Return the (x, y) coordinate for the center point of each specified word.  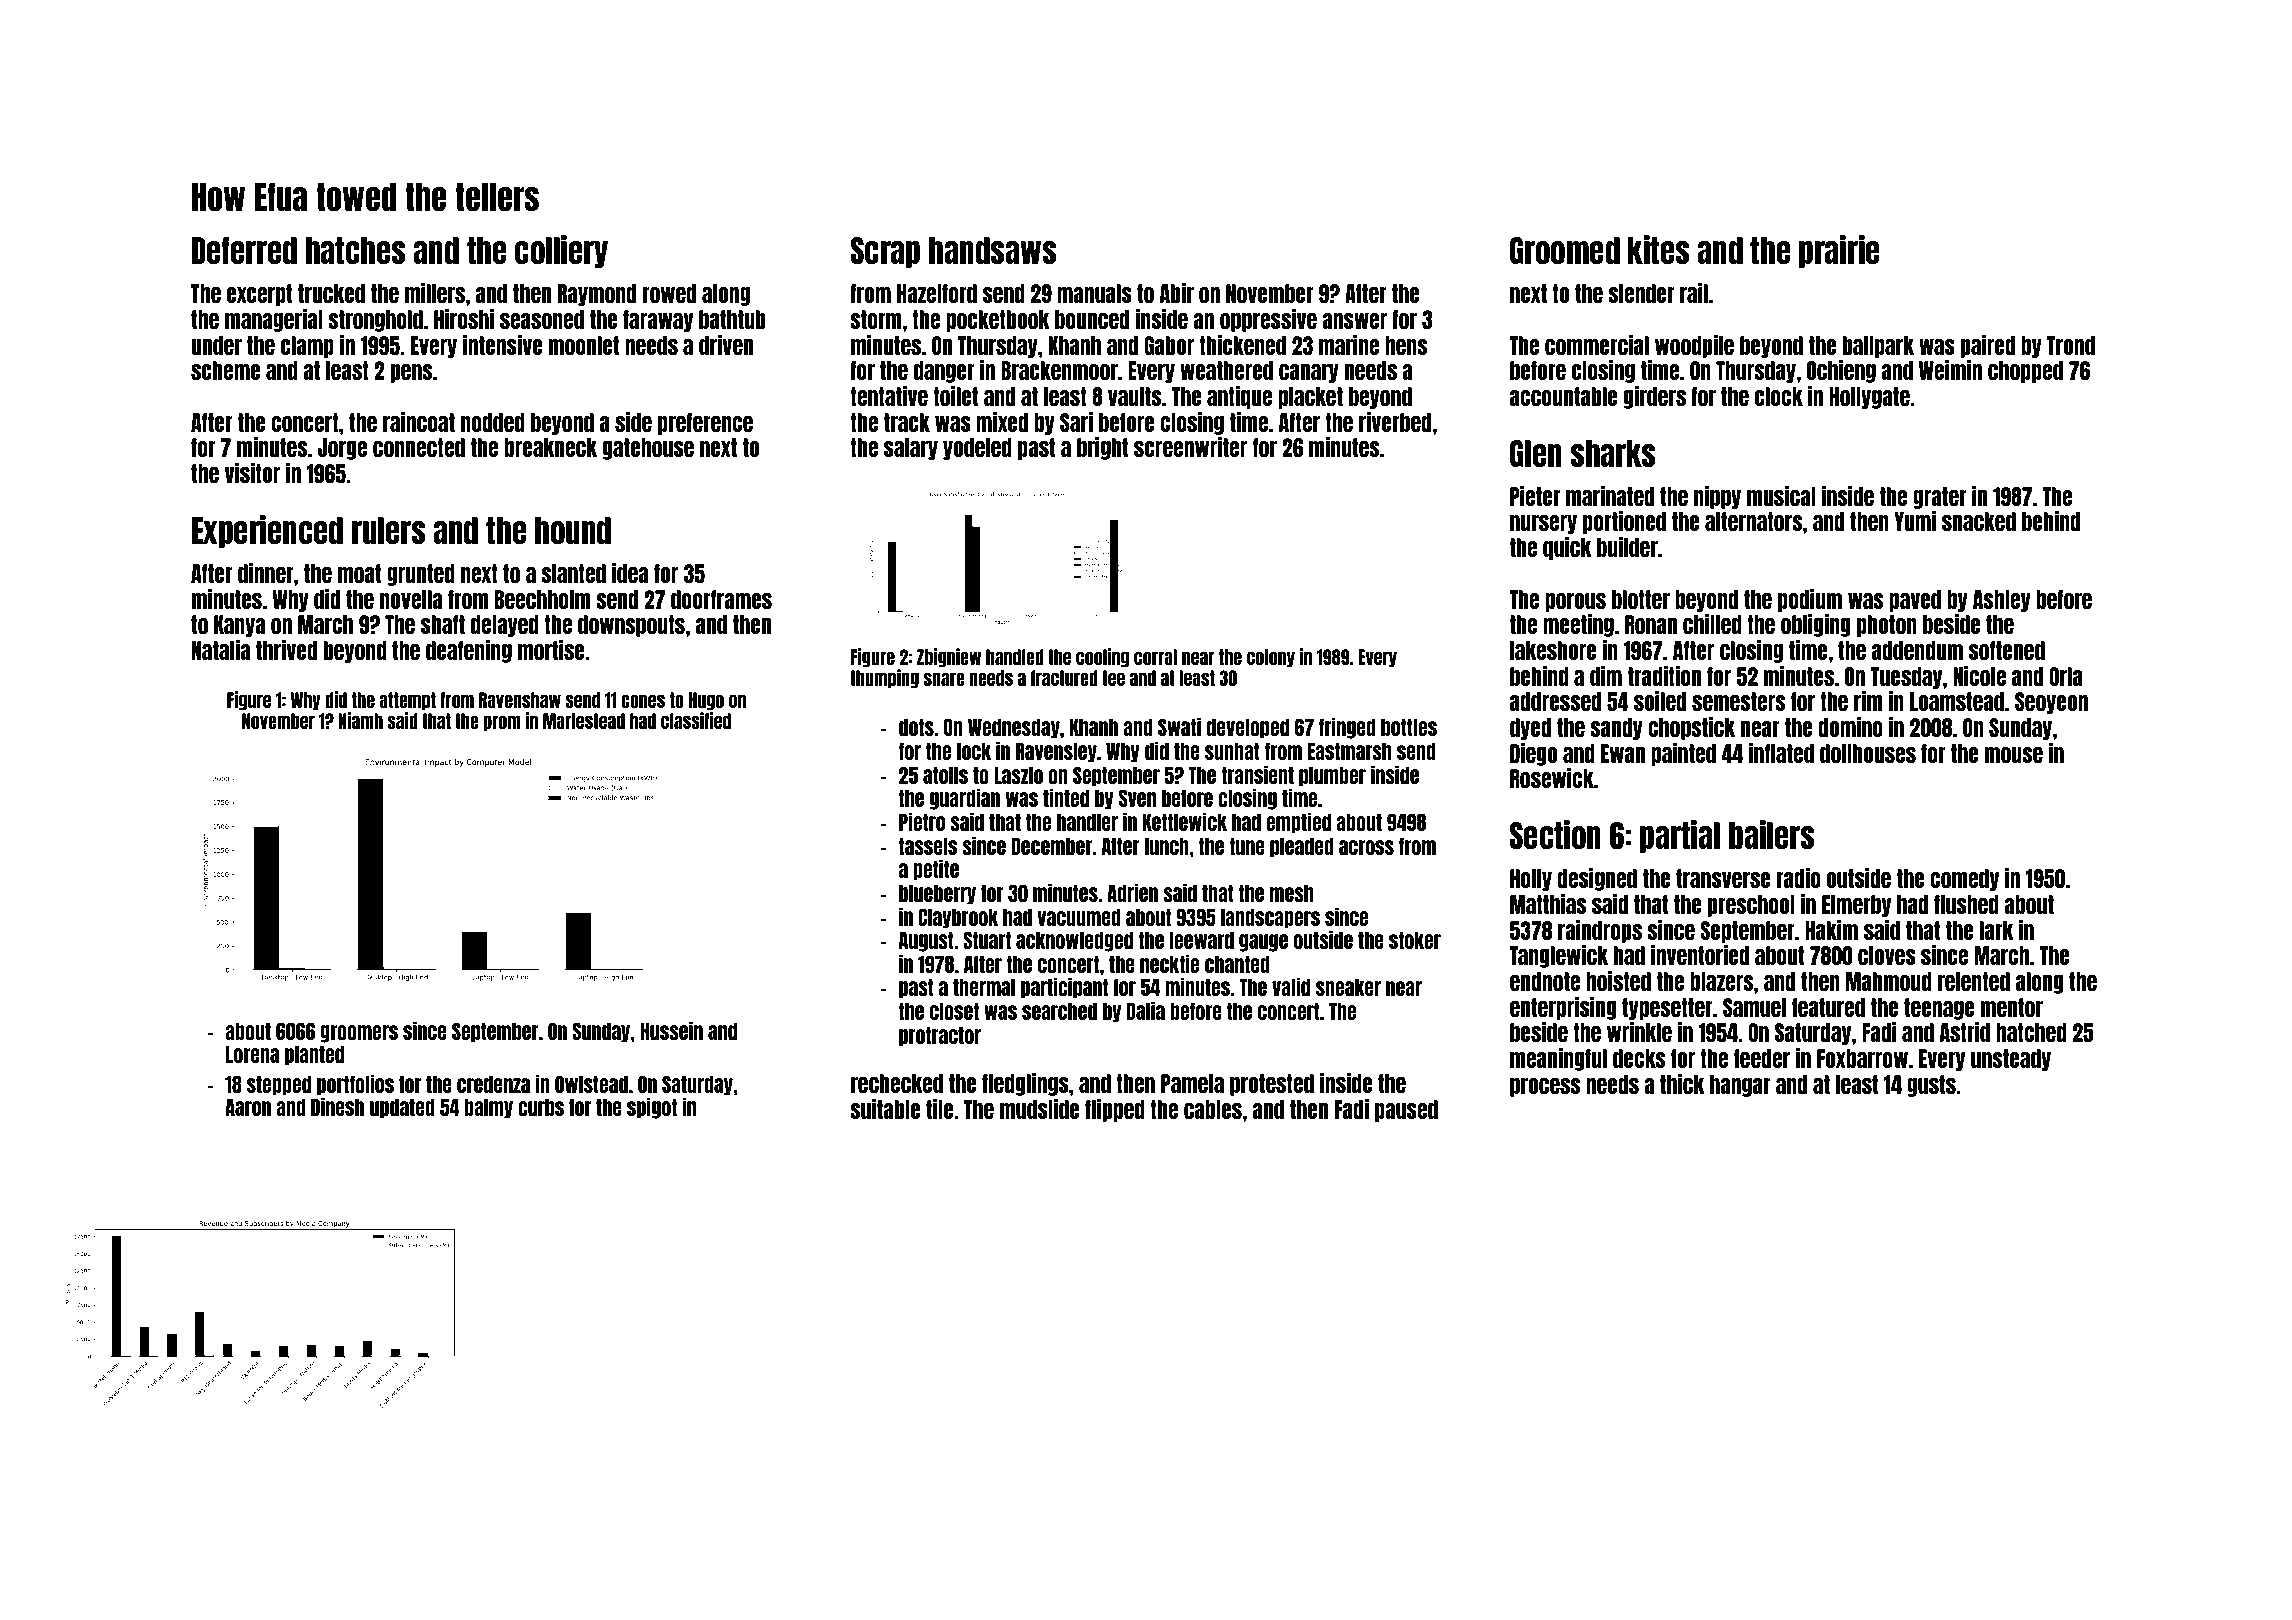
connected (419, 447)
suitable (885, 1109)
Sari (1076, 422)
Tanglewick (1558, 956)
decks (1639, 1058)
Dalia (1146, 1010)
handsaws (992, 250)
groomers (359, 1034)
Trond (2071, 345)
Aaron (248, 1107)
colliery (561, 251)
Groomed (1565, 250)
